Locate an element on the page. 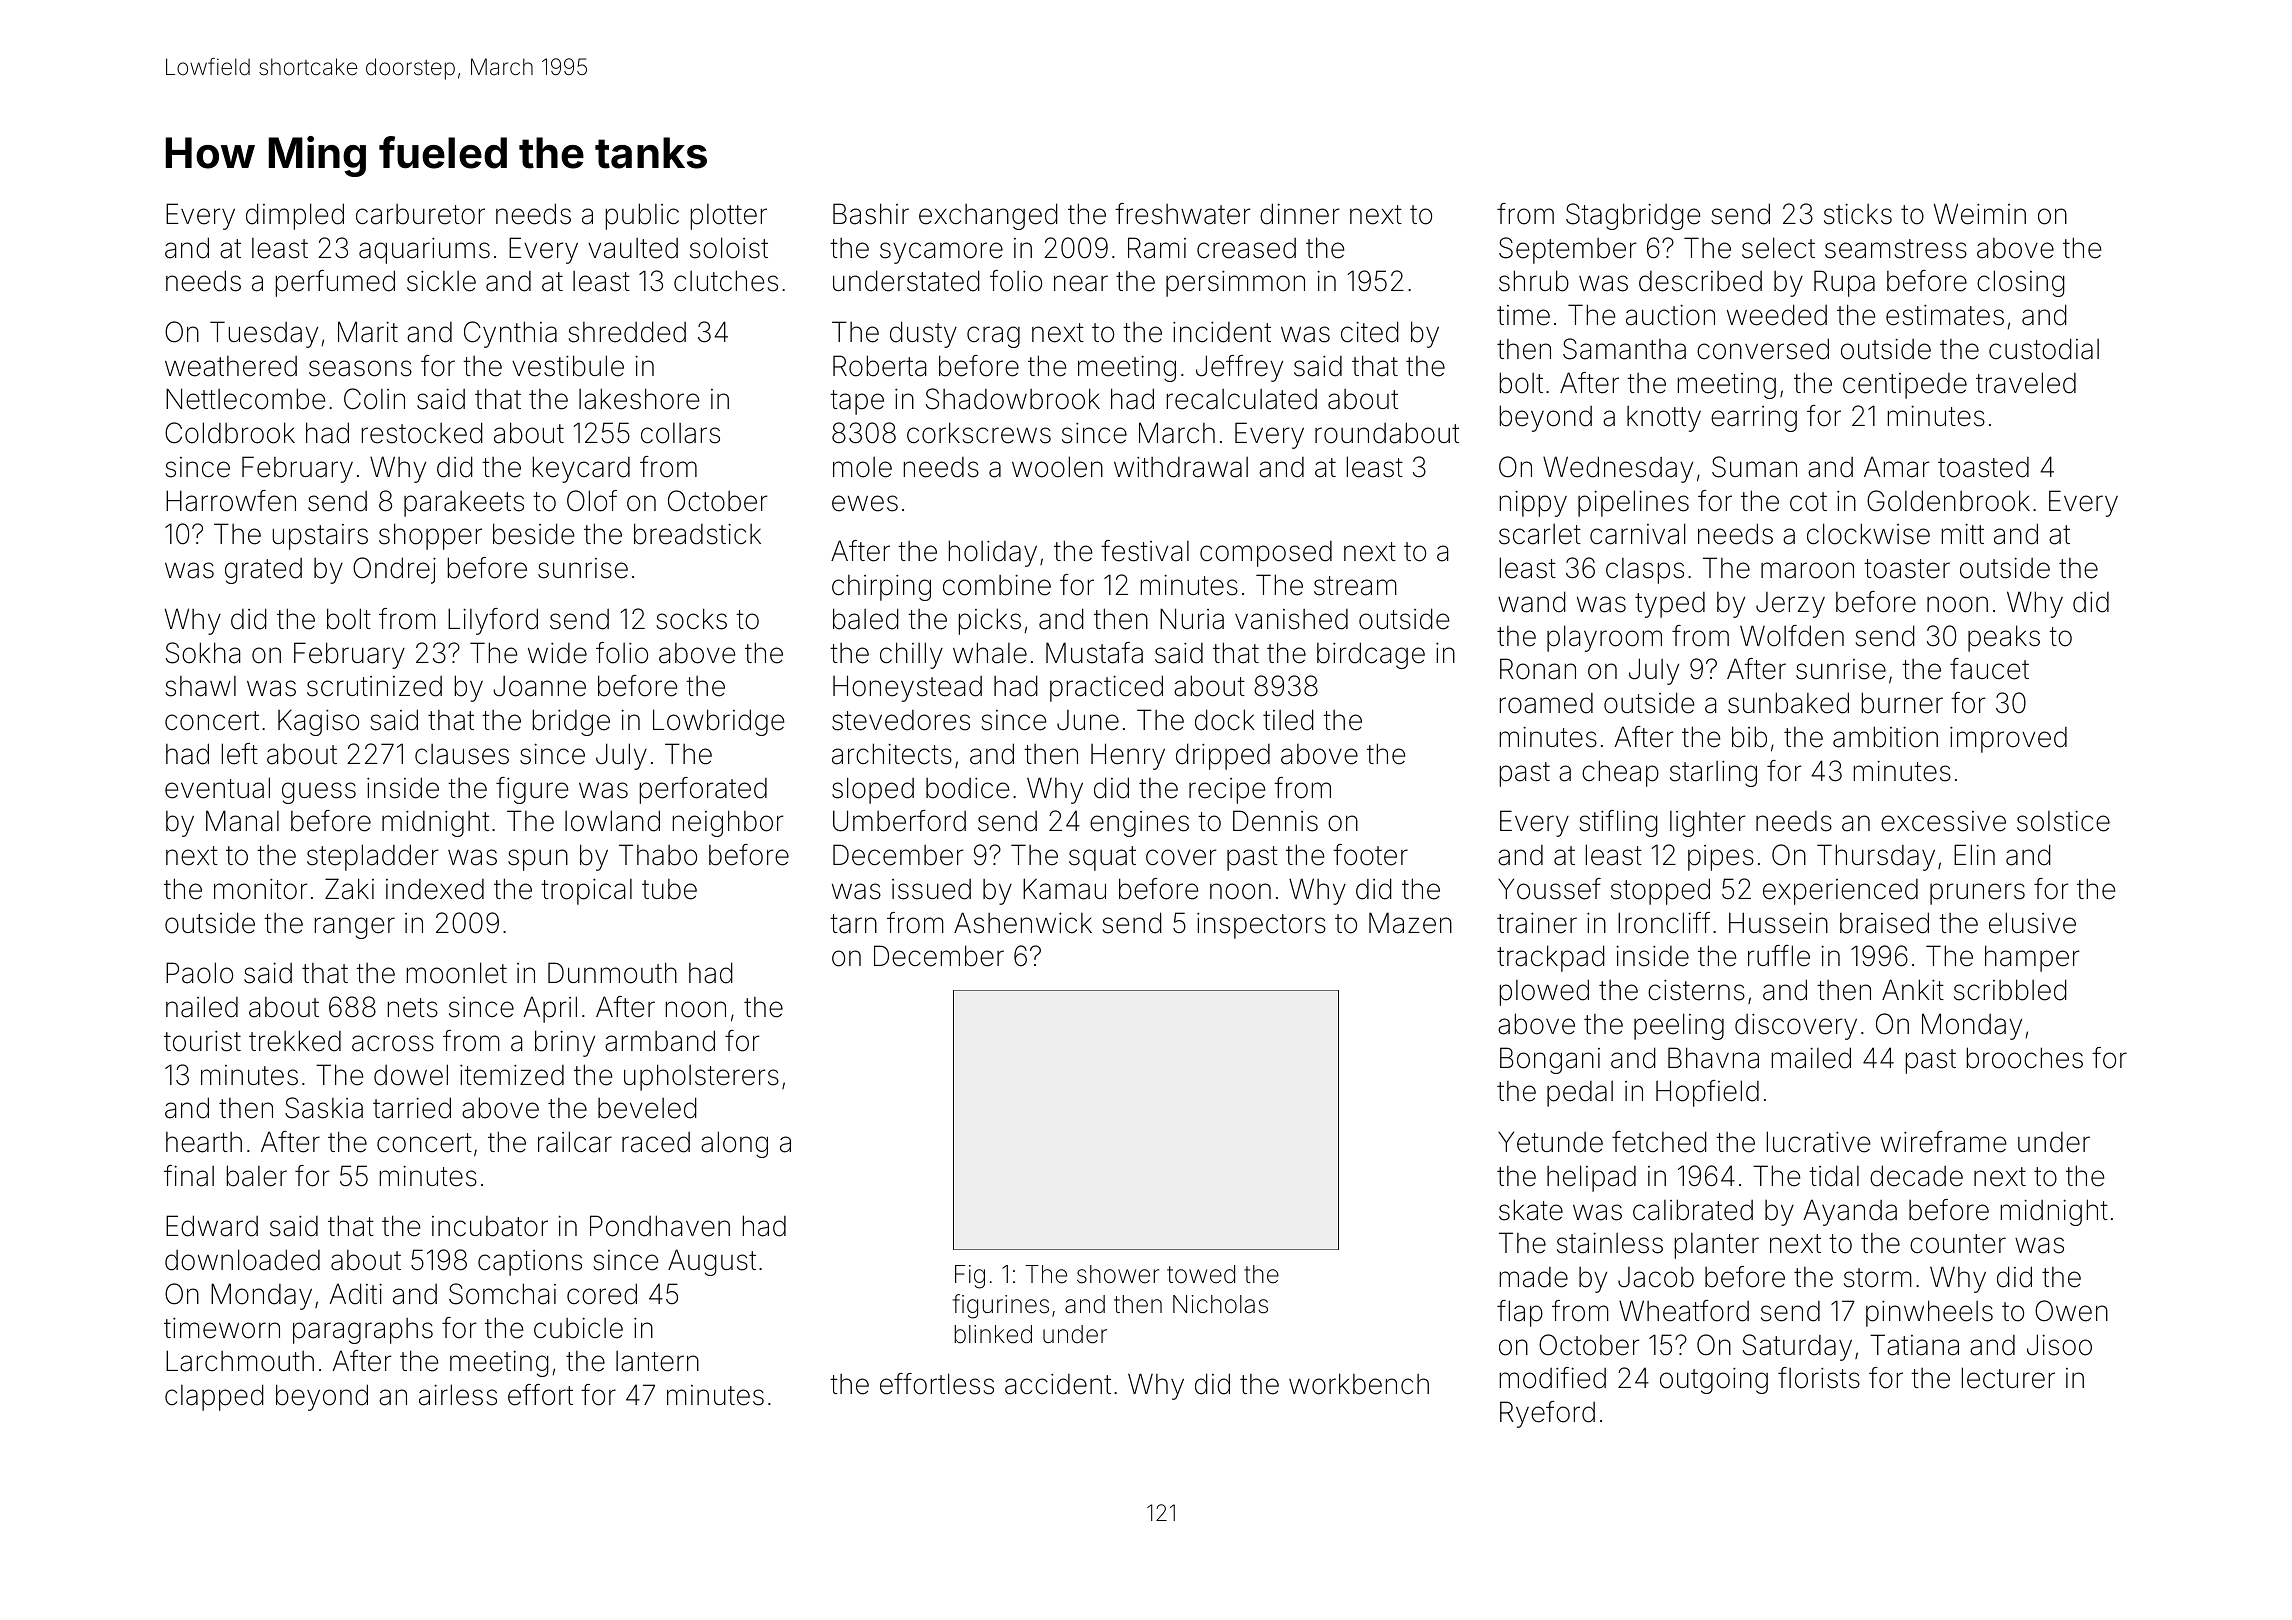 The image size is (2292, 1620). clapped is located at coordinates (214, 1397).
